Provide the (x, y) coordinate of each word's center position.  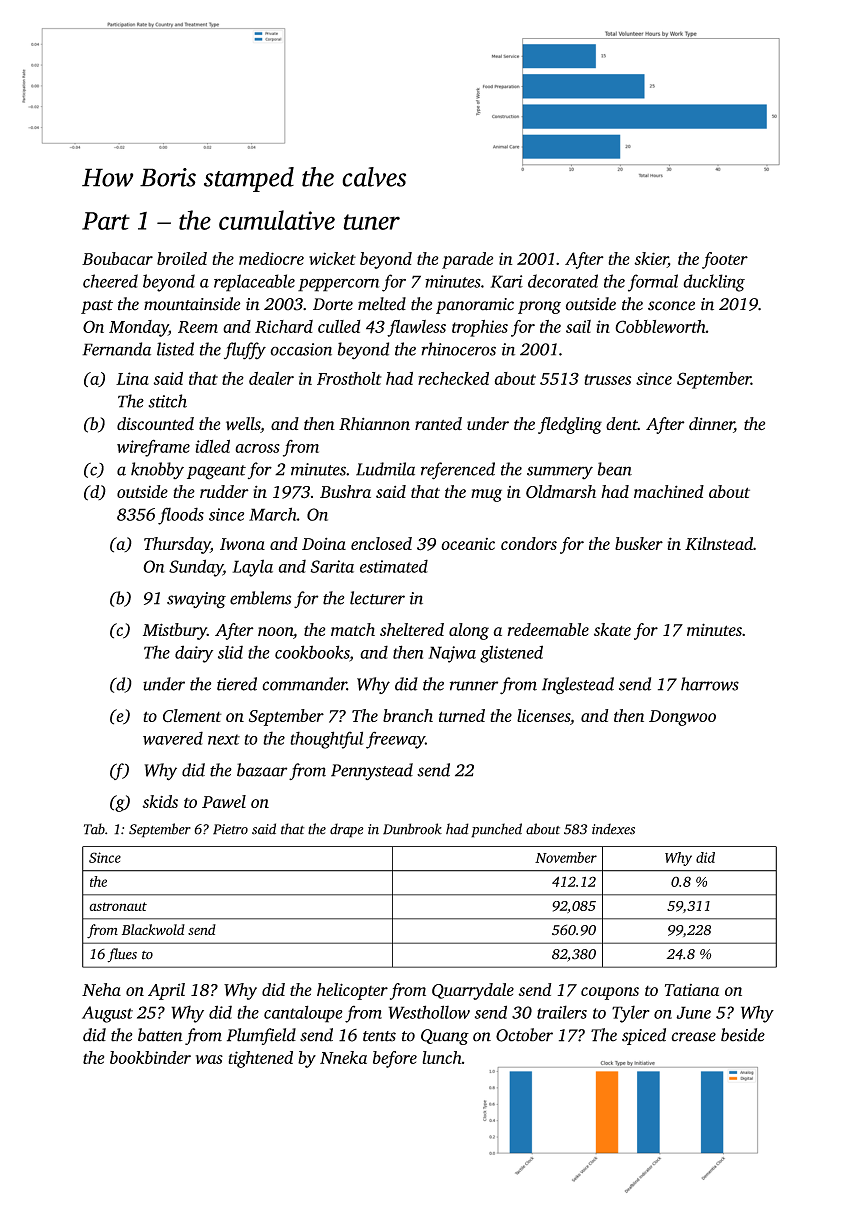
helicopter (352, 991)
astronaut (118, 906)
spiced (644, 1036)
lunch (442, 1057)
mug (486, 495)
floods (181, 516)
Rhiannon (374, 424)
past (97, 307)
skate (612, 629)
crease (693, 1037)
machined (669, 491)
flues (122, 955)
